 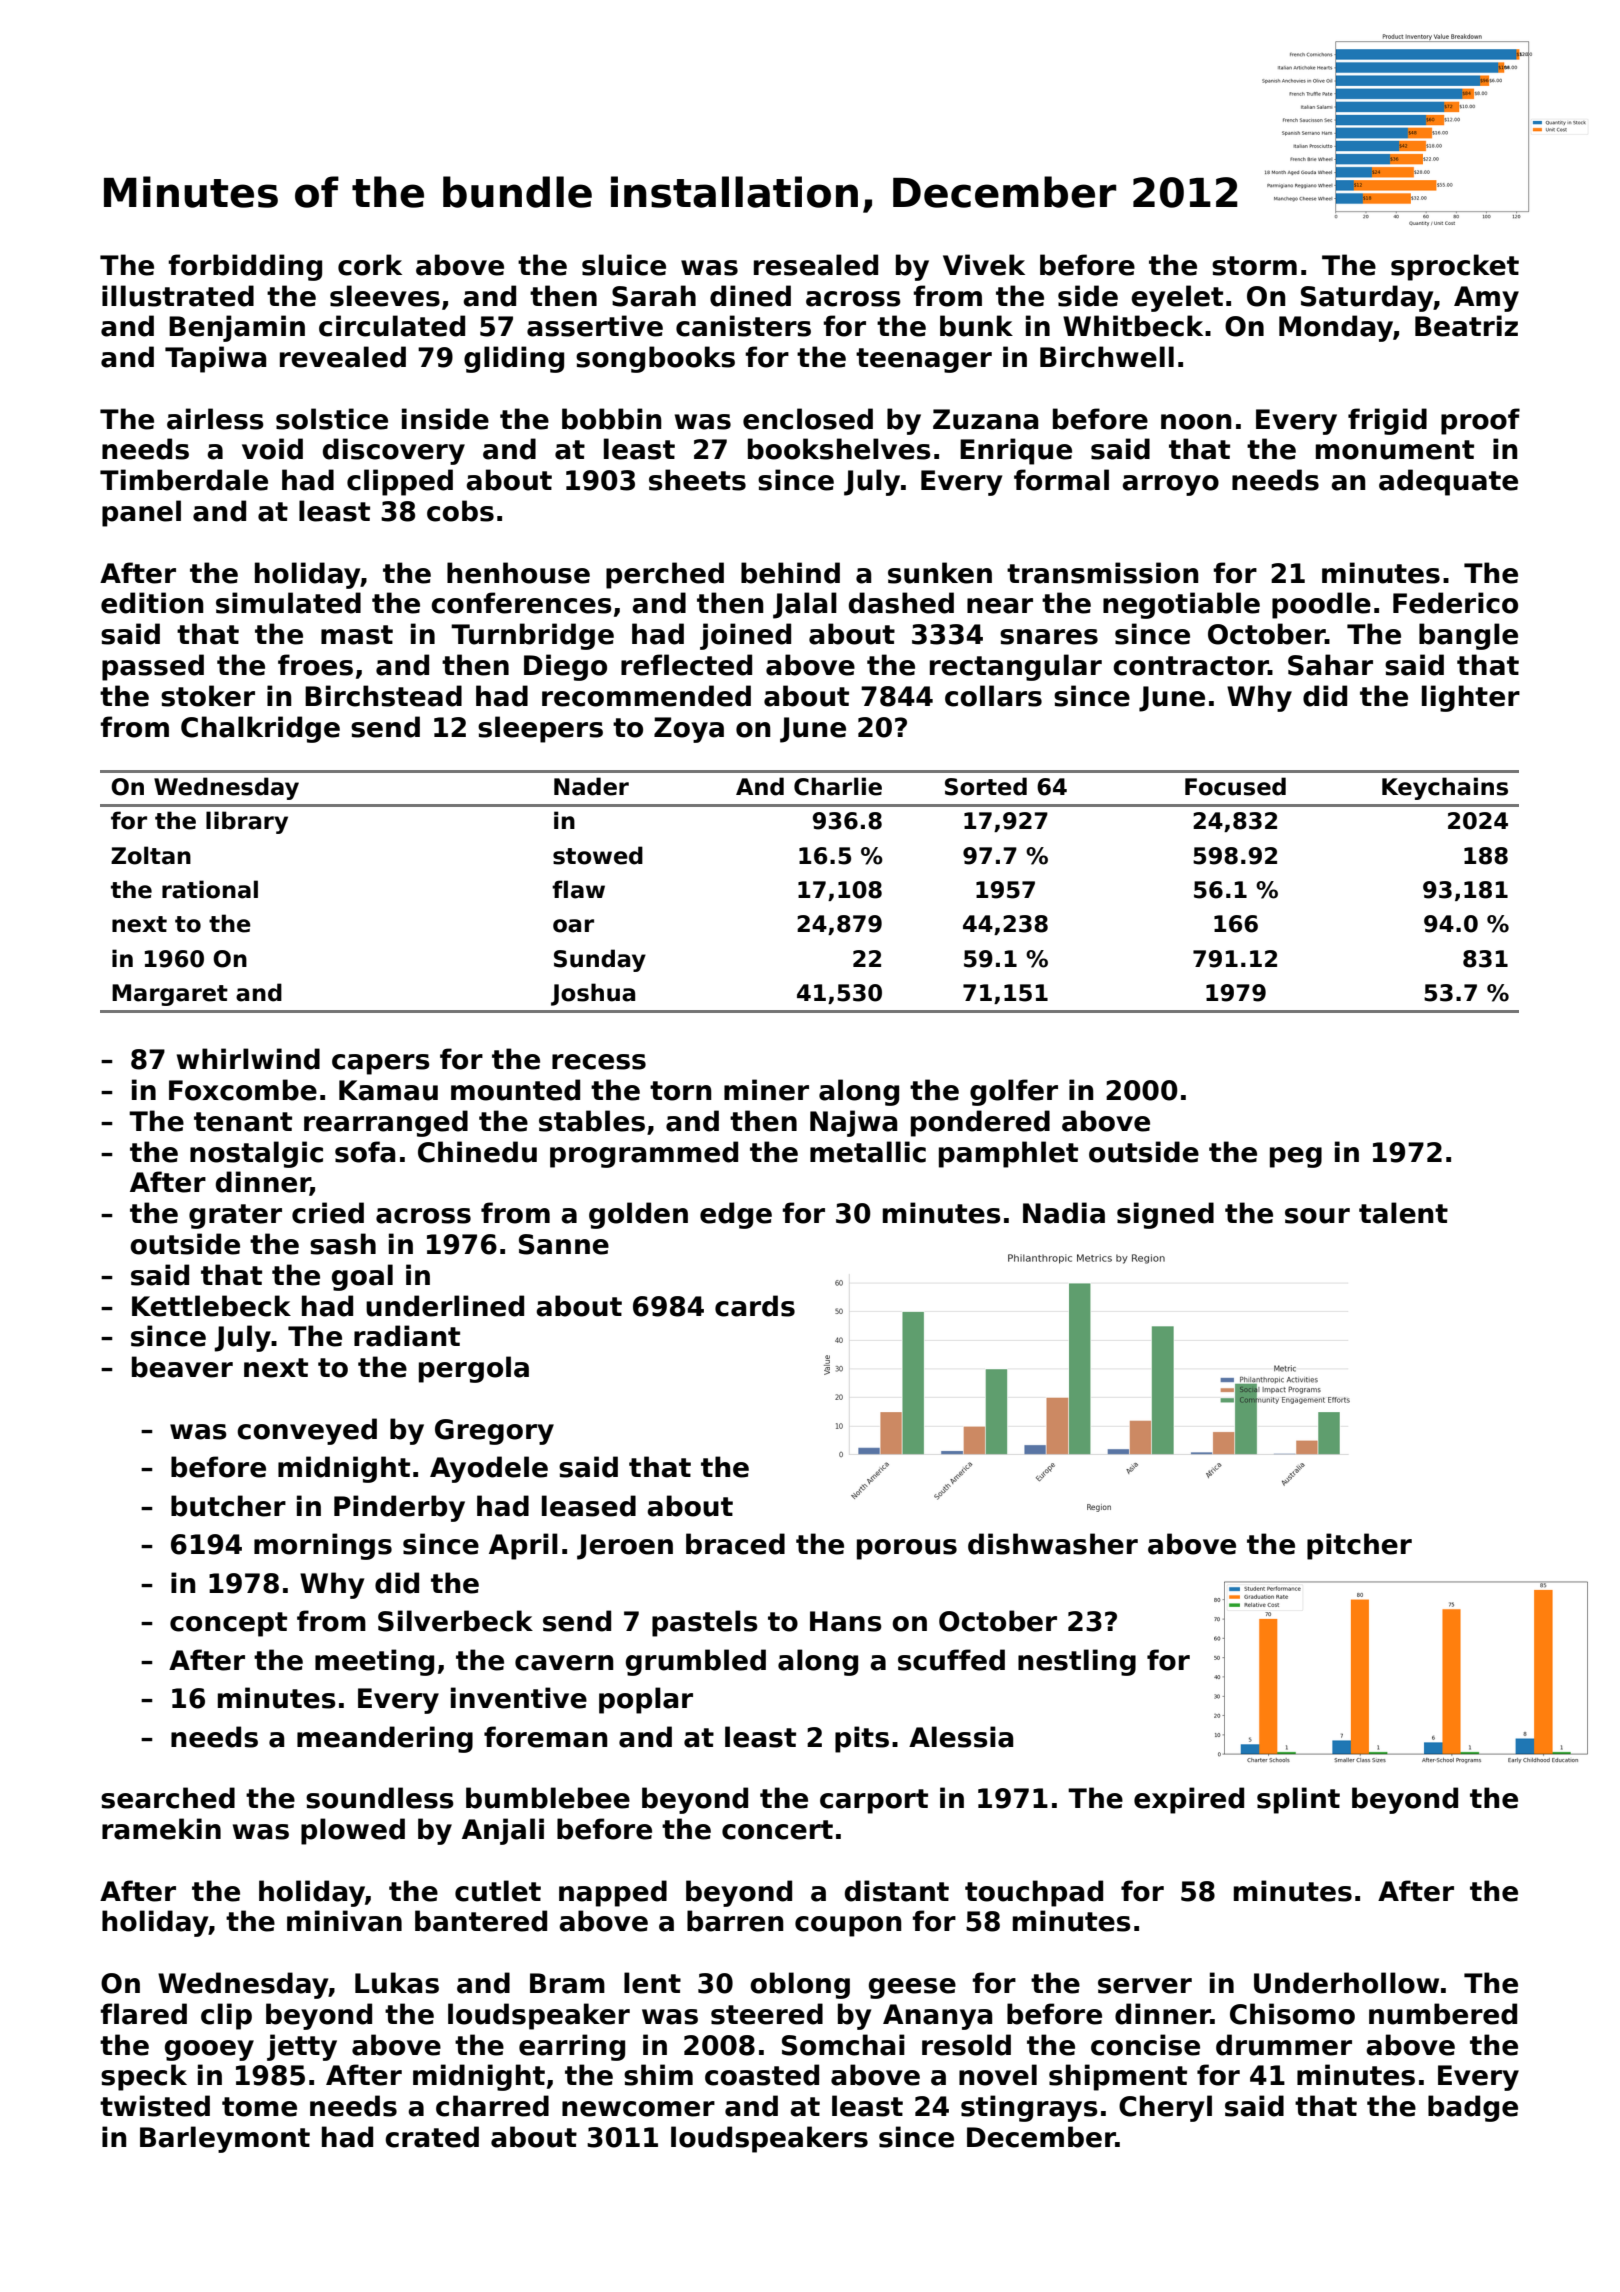 What do you see at coordinates (1145, 2045) in the image?
I see `concise` at bounding box center [1145, 2045].
